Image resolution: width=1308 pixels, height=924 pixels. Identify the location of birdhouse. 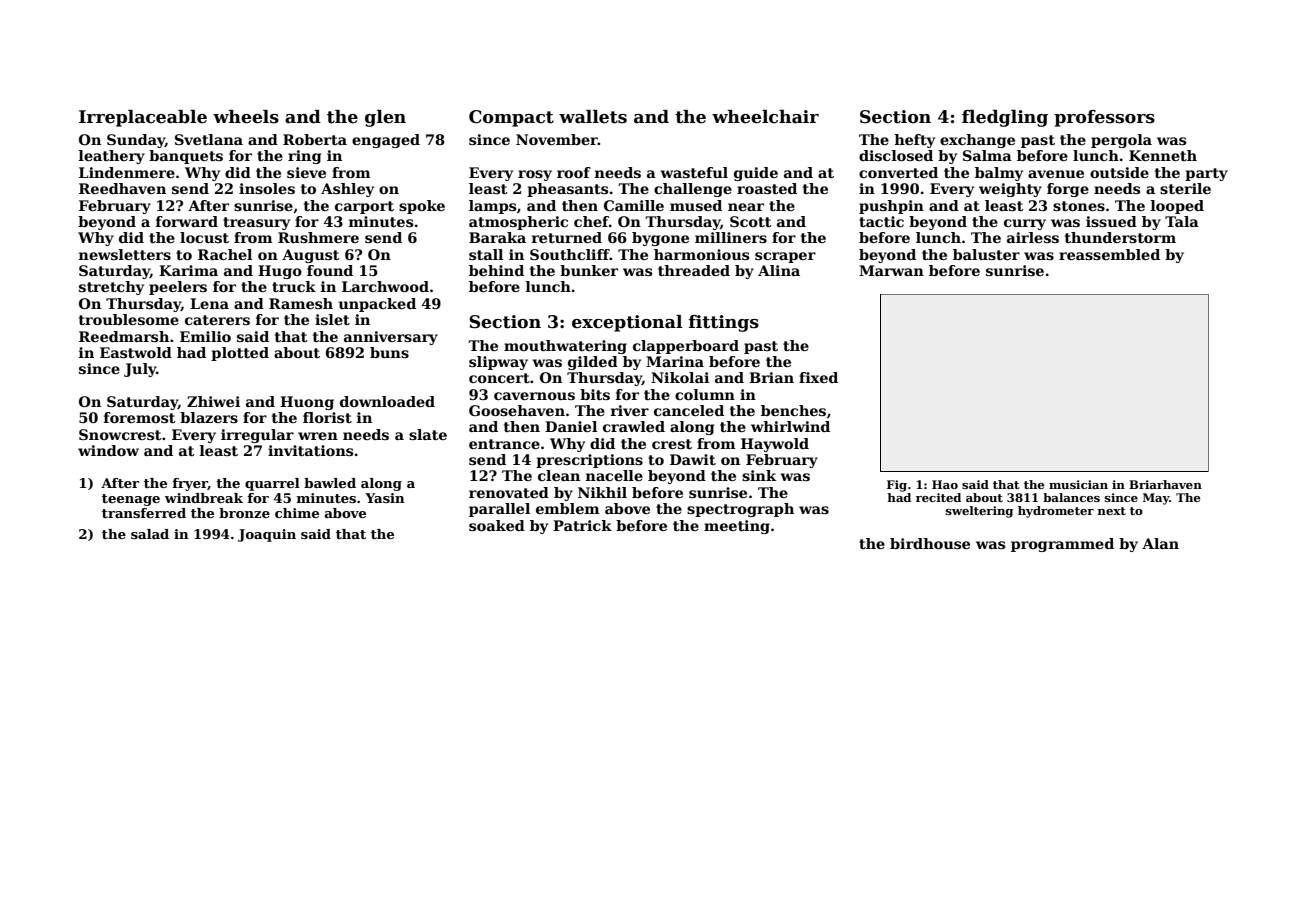
(930, 543).
